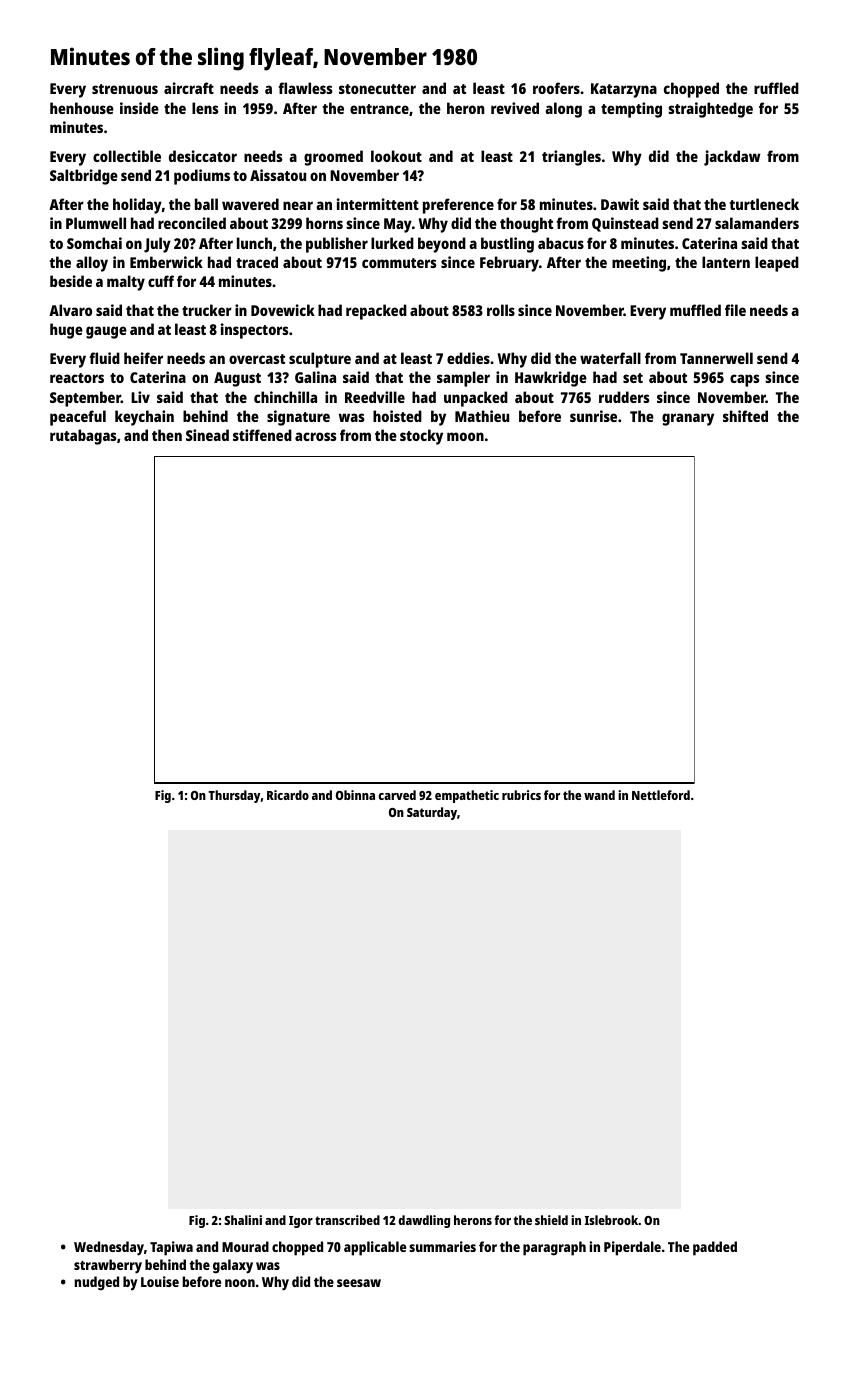 The image size is (849, 1400). I want to click on caps, so click(744, 380).
